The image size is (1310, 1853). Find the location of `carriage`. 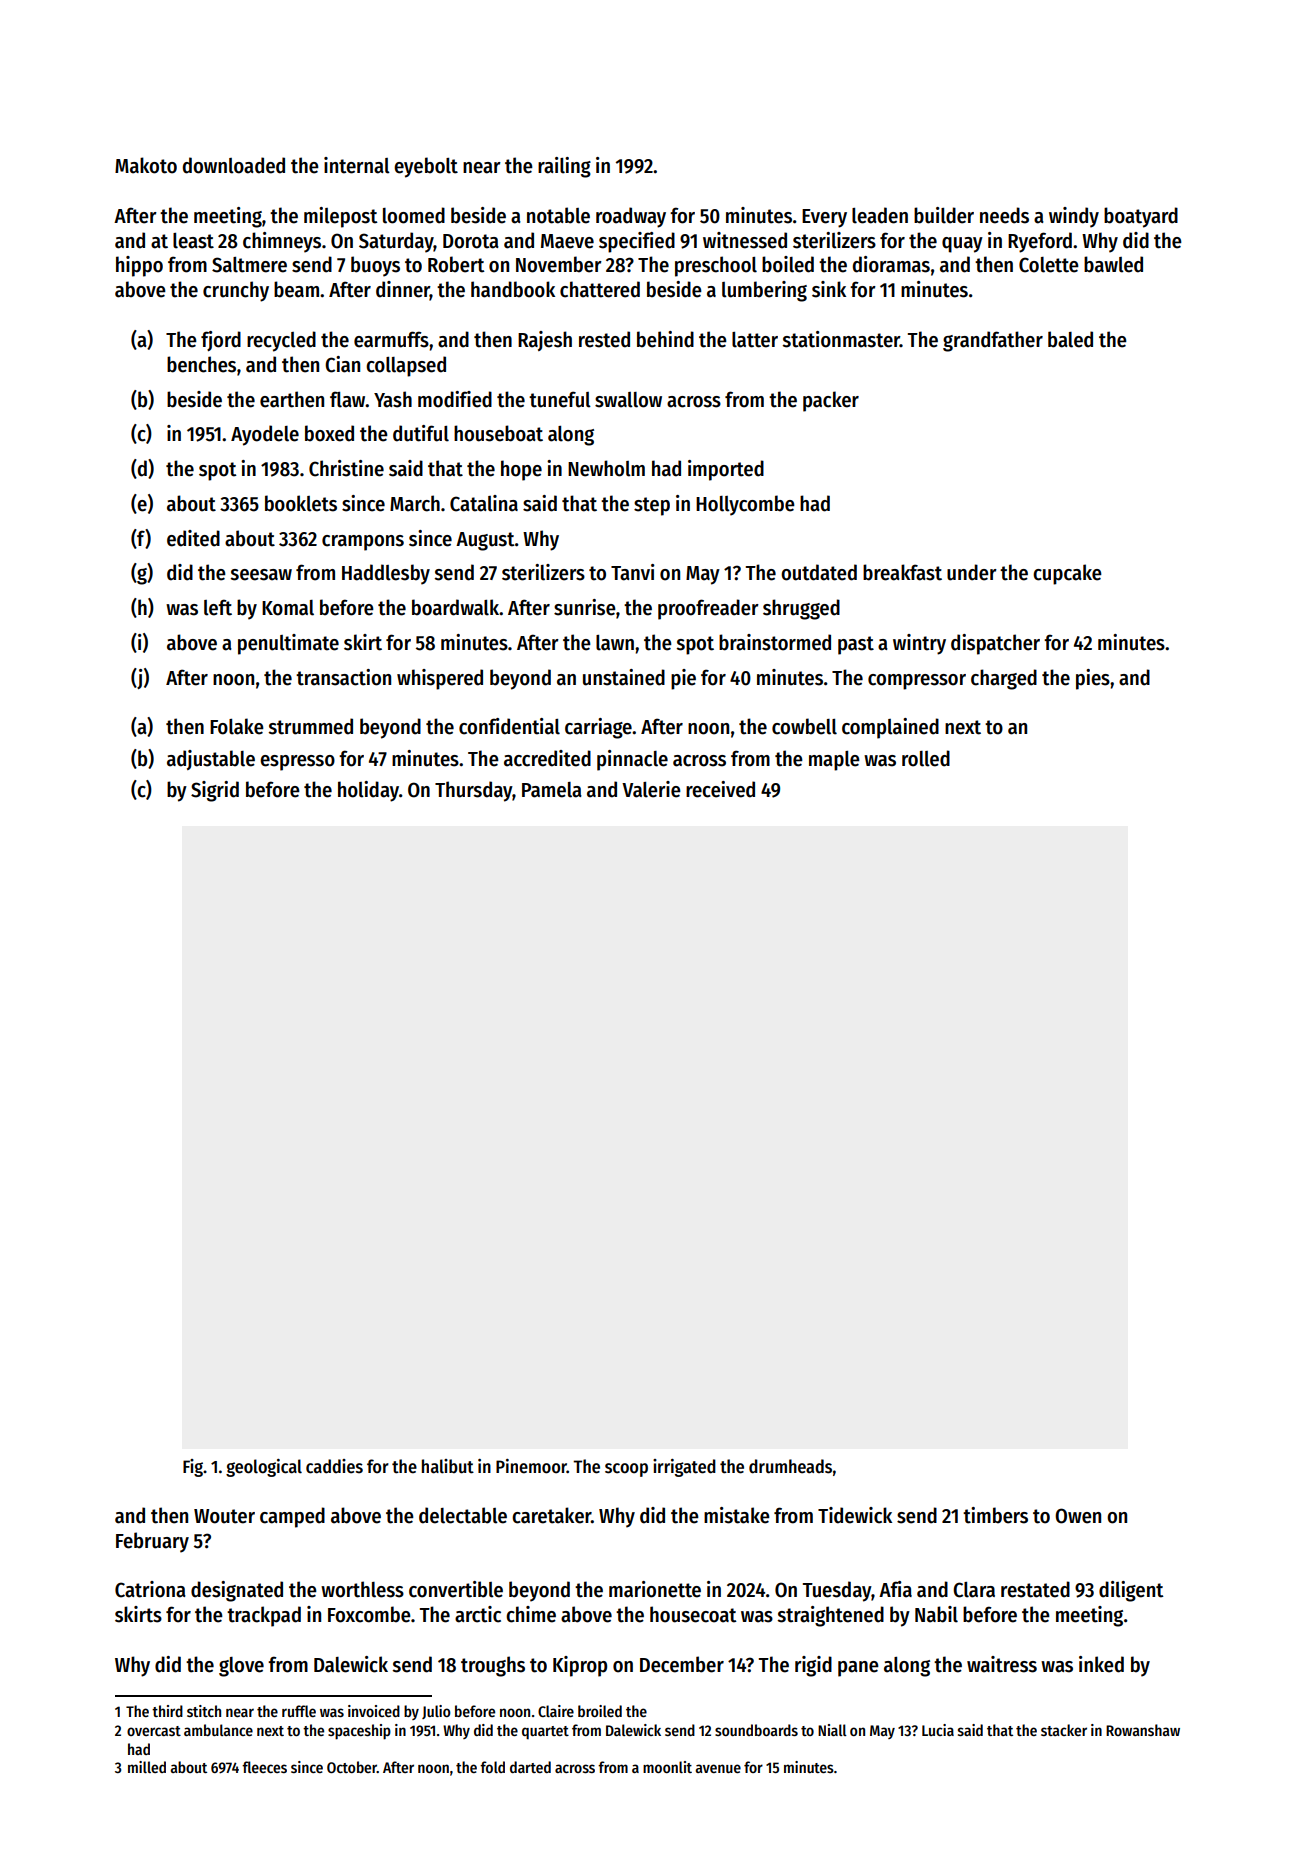

carriage is located at coordinates (598, 728).
